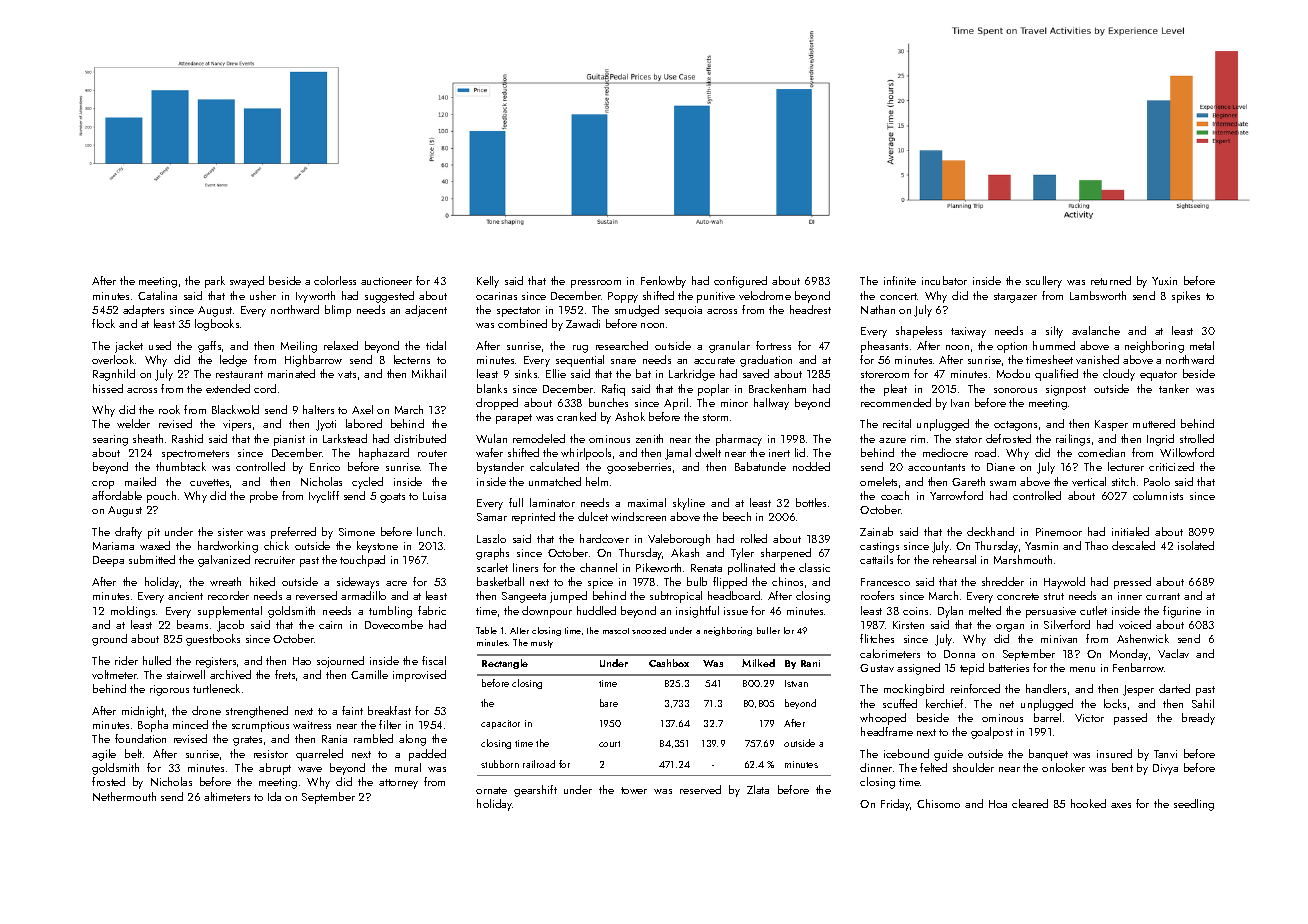 The width and height of the image is (1308, 924). What do you see at coordinates (887, 731) in the image?
I see `headframe` at bounding box center [887, 731].
